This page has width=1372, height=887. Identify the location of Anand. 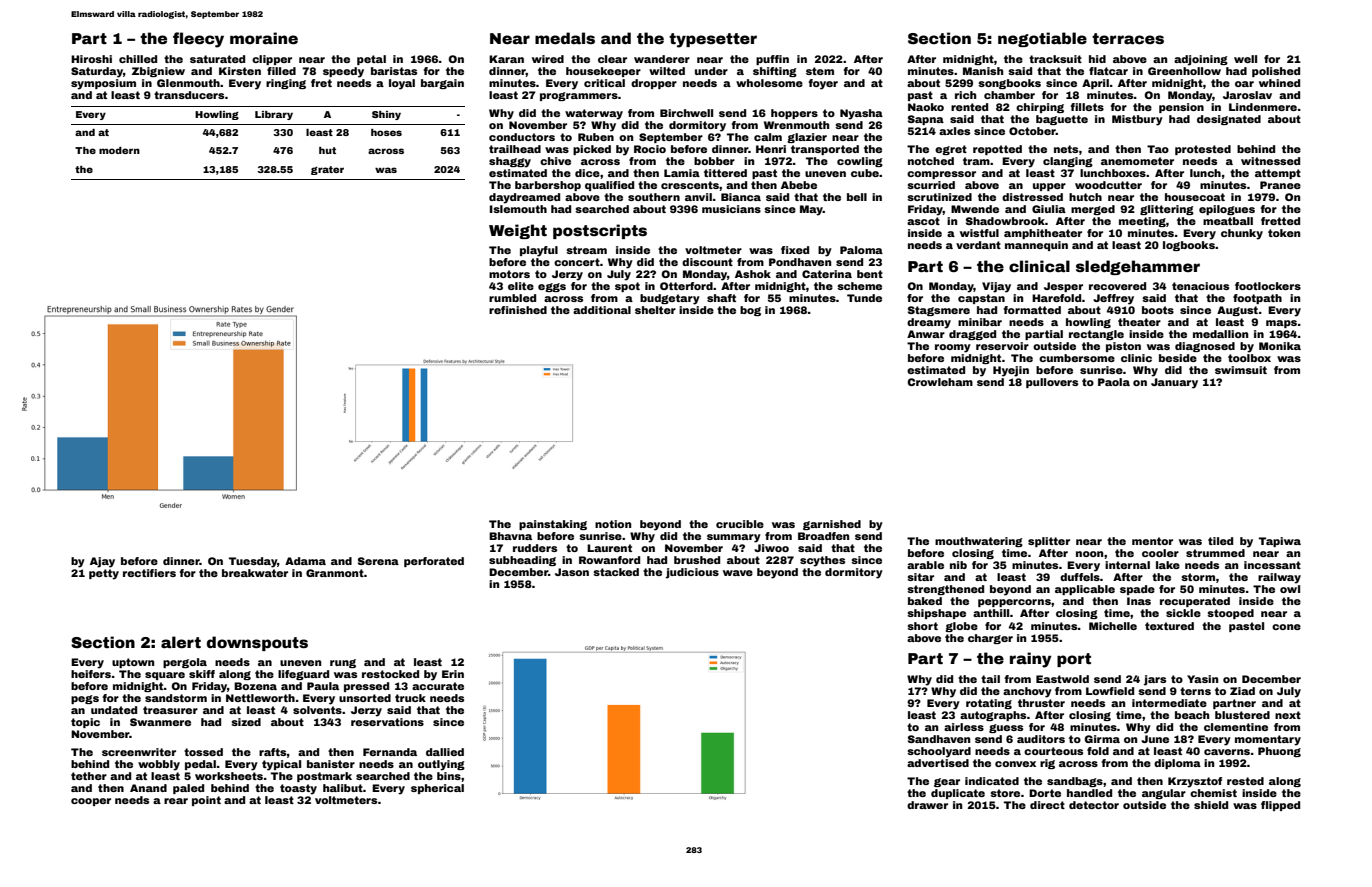
(148, 788).
